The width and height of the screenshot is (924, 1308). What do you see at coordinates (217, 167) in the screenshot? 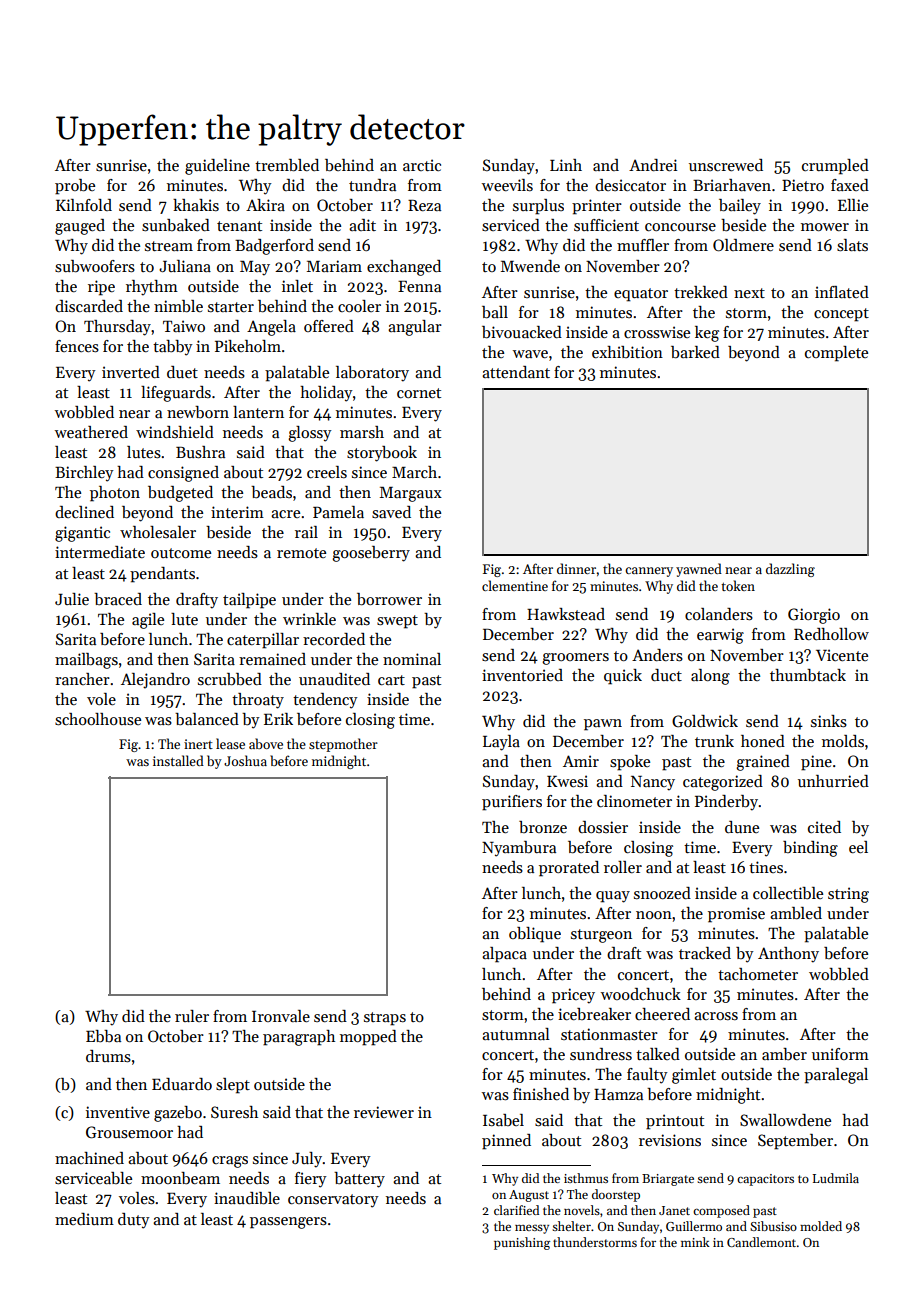
I see `guideline` at bounding box center [217, 167].
